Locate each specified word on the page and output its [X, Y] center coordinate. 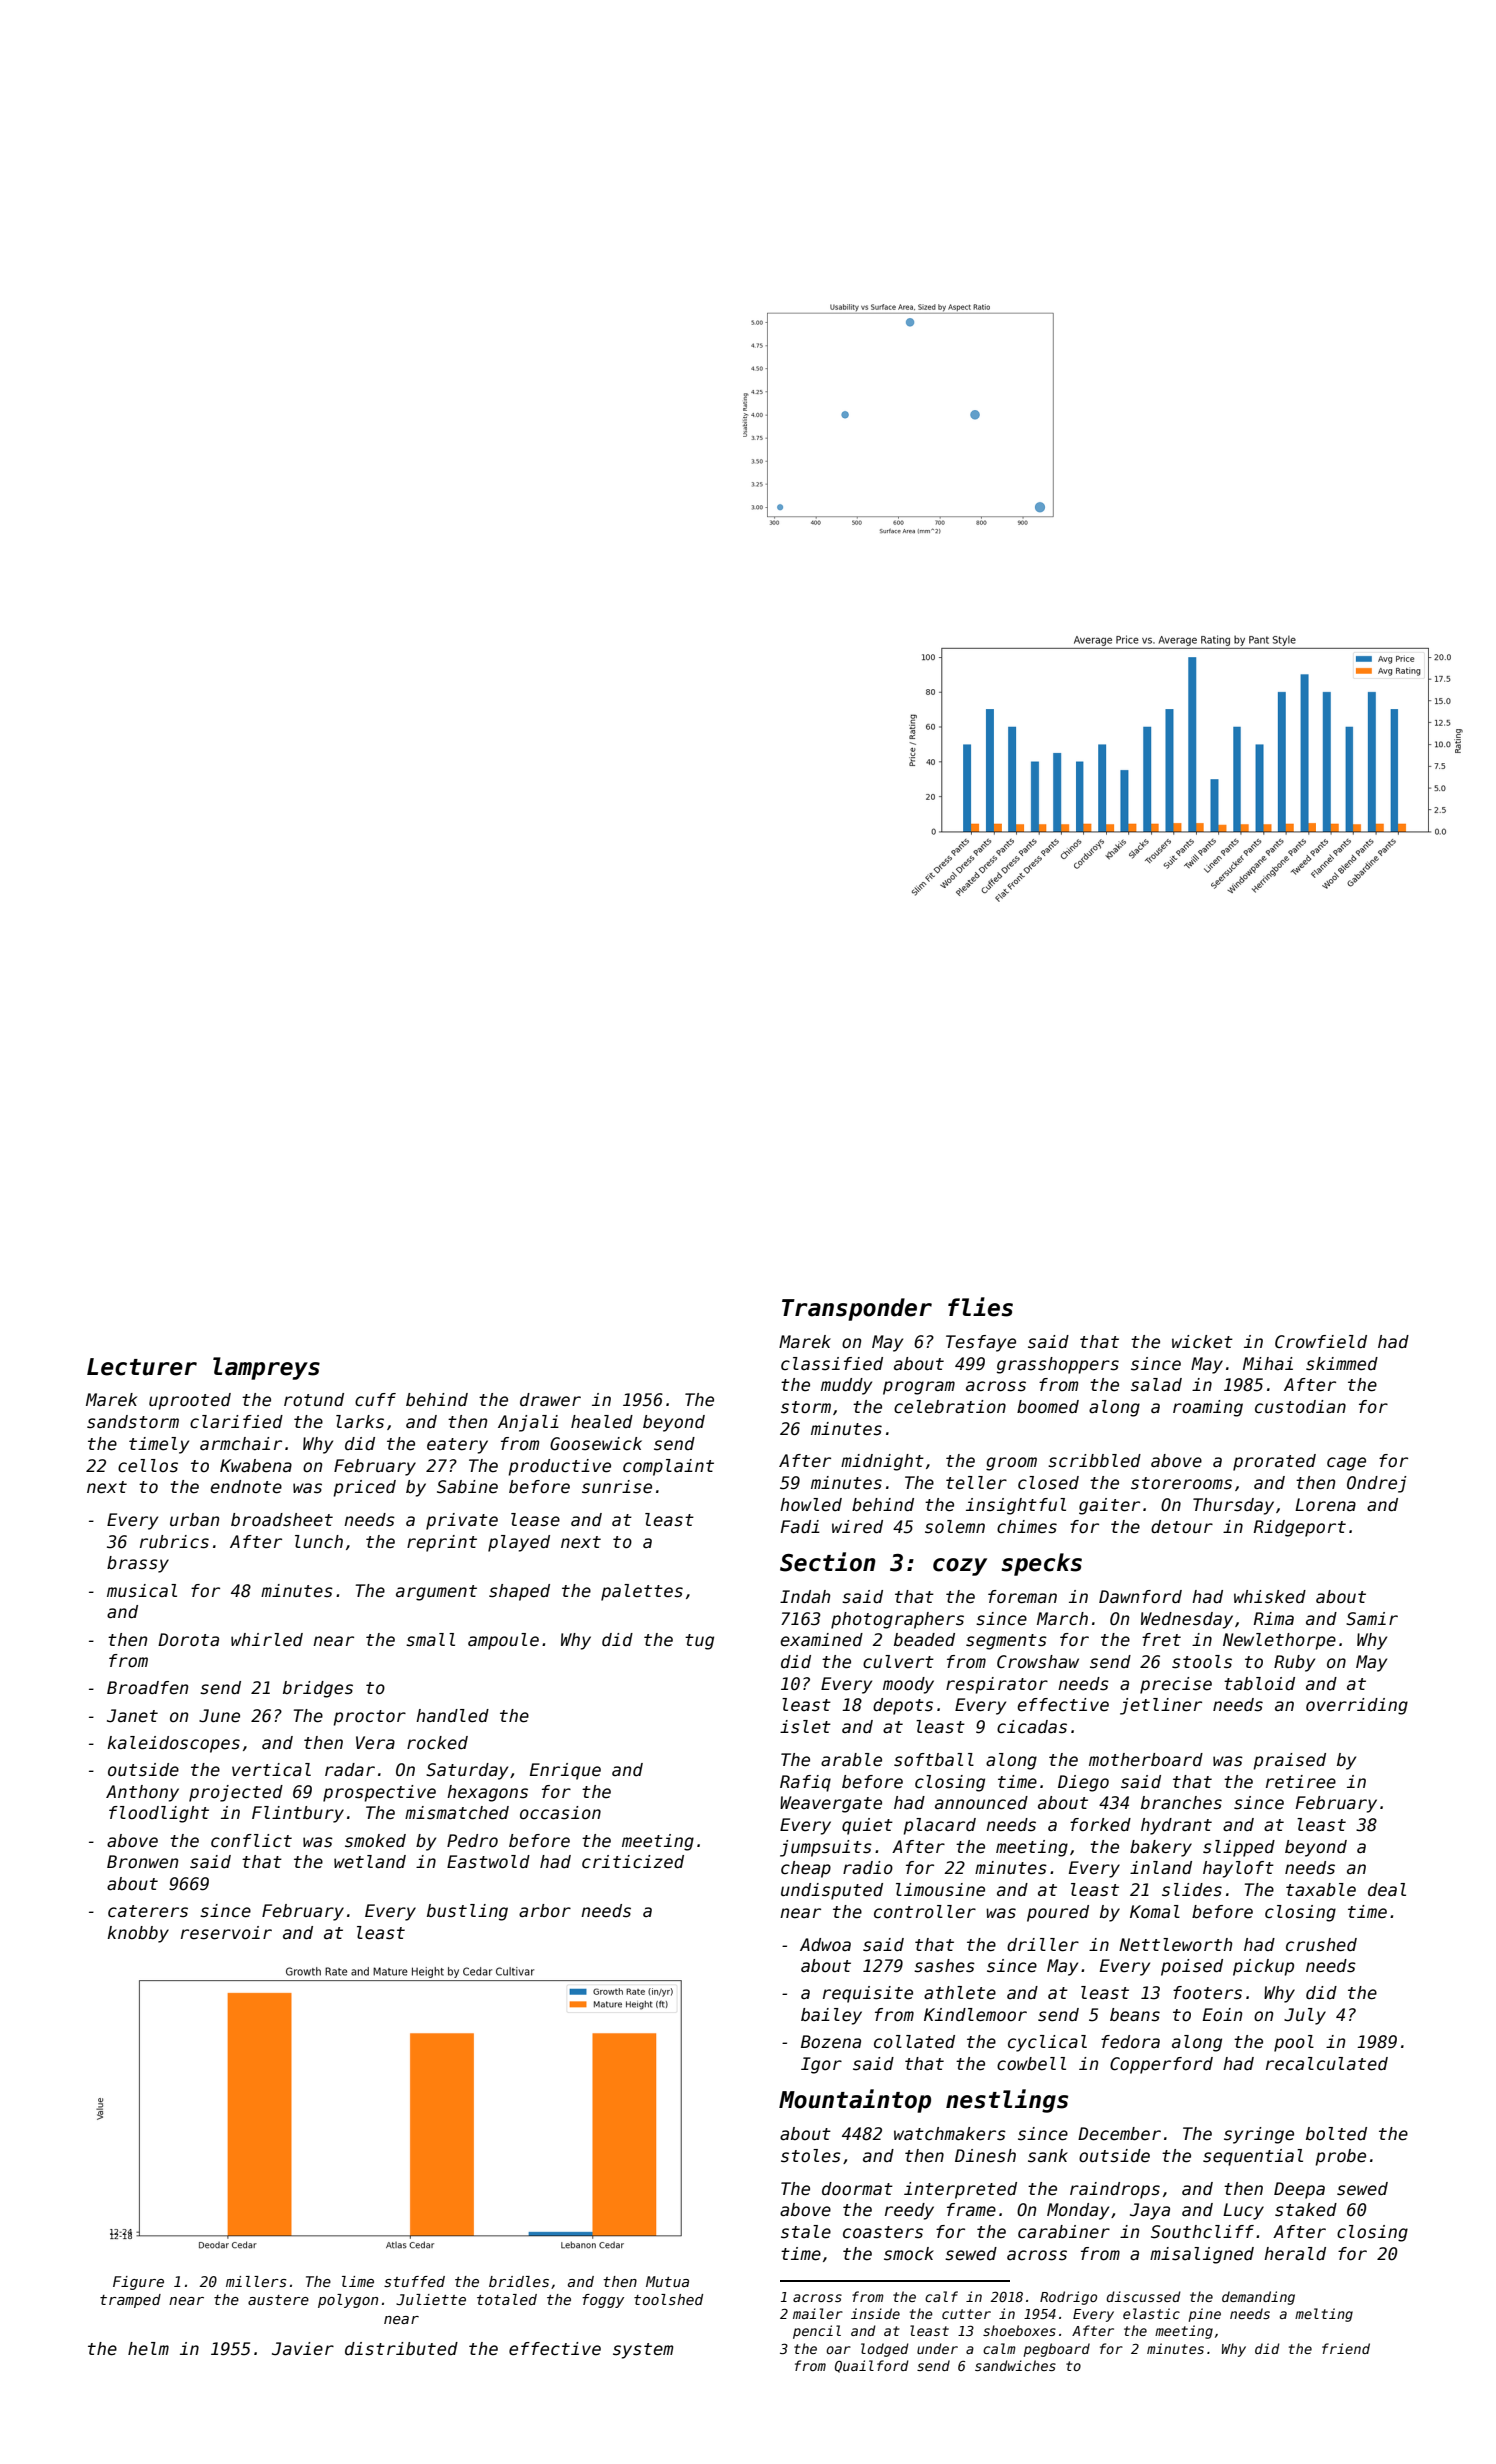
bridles [519, 2281]
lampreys [266, 1368]
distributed [401, 2349]
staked [1306, 2210]
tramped [130, 2301]
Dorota [188, 1640]
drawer [550, 1400]
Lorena [1325, 1505]
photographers [897, 1620]
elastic [1151, 2313]
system [643, 2351]
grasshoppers [1058, 1365]
